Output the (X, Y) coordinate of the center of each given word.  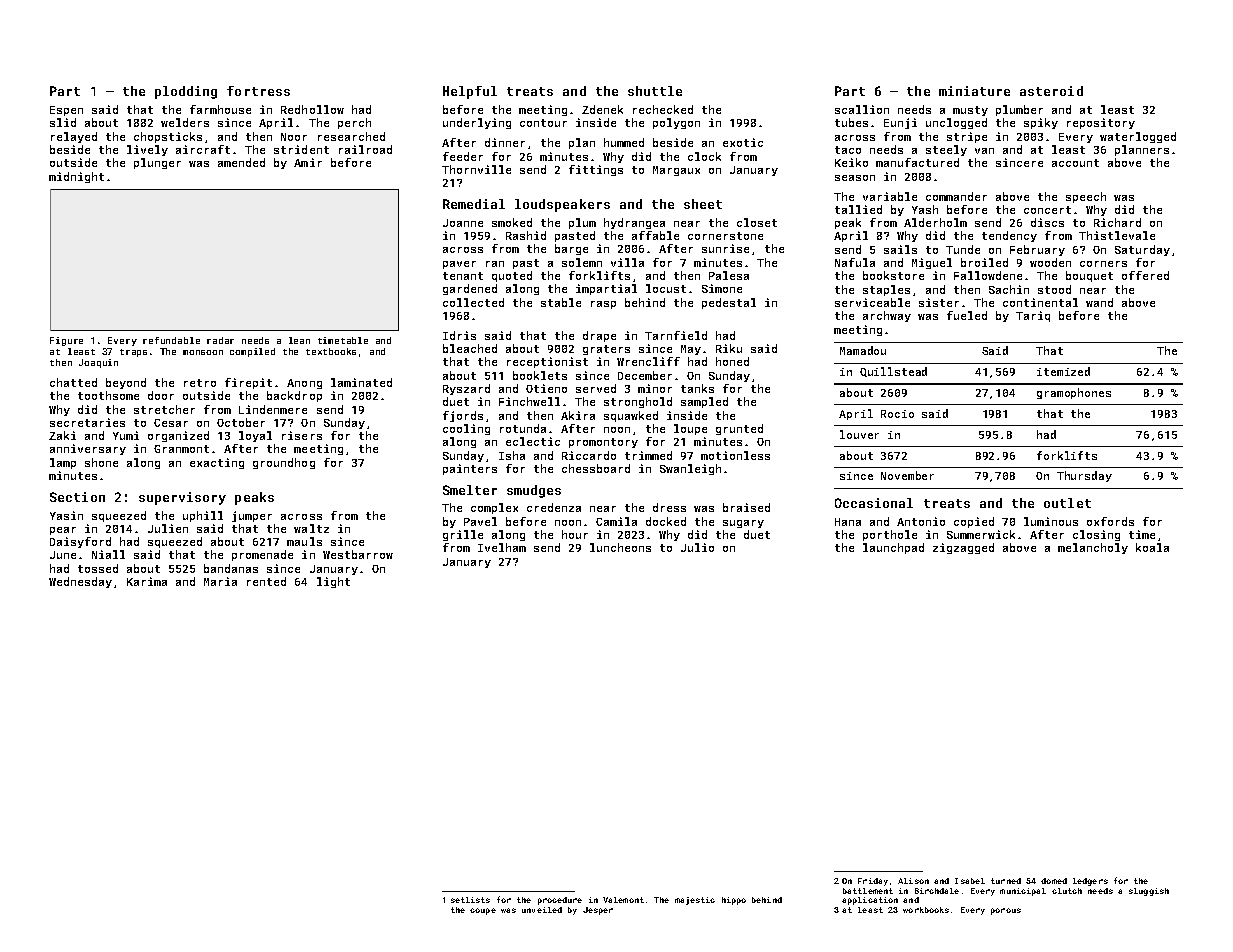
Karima (147, 581)
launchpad (893, 548)
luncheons (620, 547)
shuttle (655, 91)
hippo (734, 901)
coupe (483, 911)
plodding (186, 92)
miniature (974, 91)
